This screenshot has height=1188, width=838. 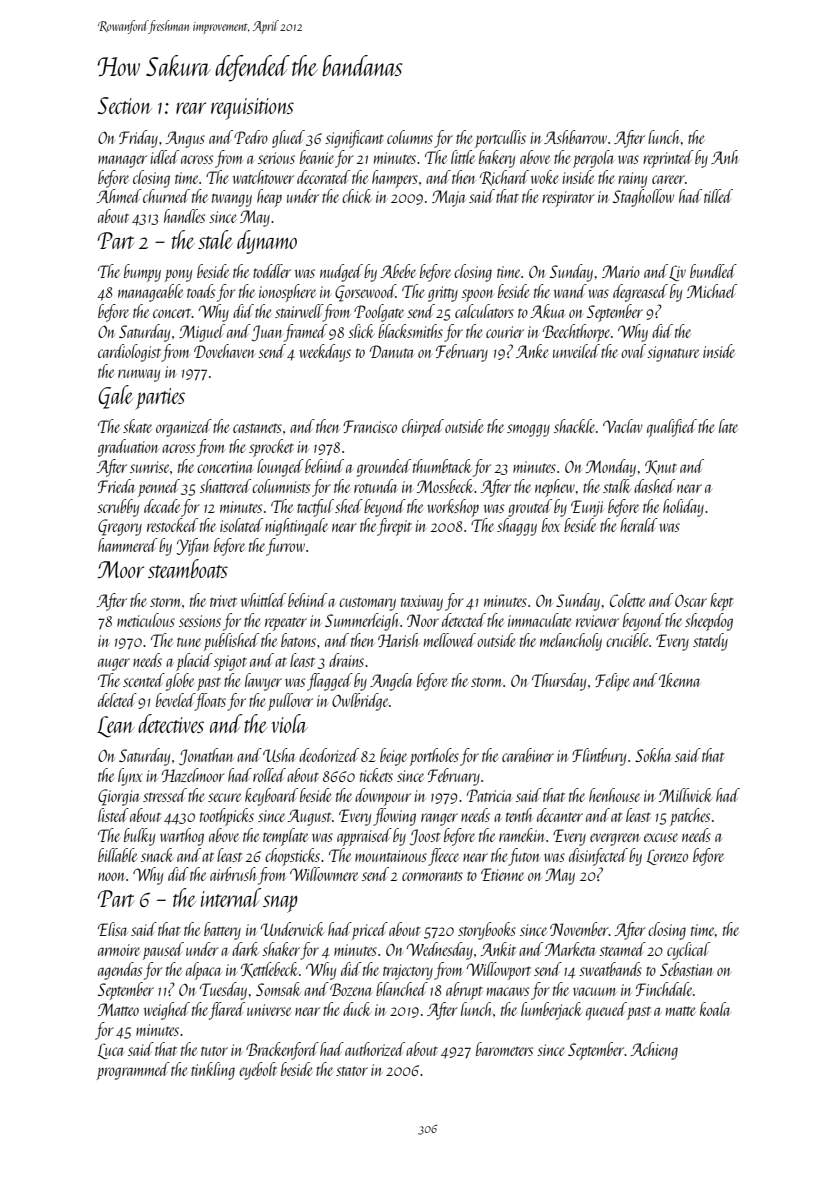 What do you see at coordinates (517, 527) in the screenshot?
I see `shaggy` at bounding box center [517, 527].
